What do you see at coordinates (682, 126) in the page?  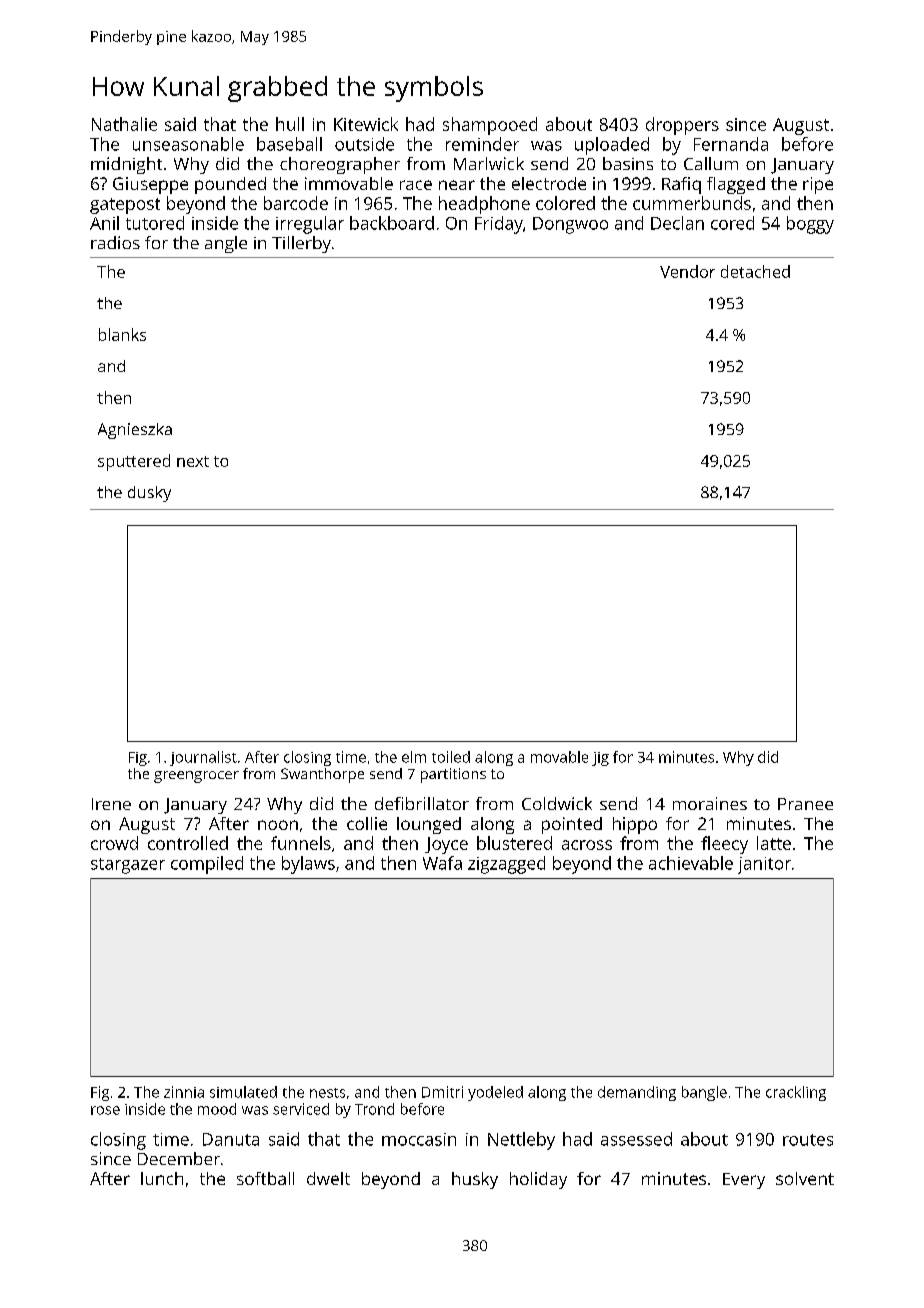 I see `droppers` at bounding box center [682, 126].
